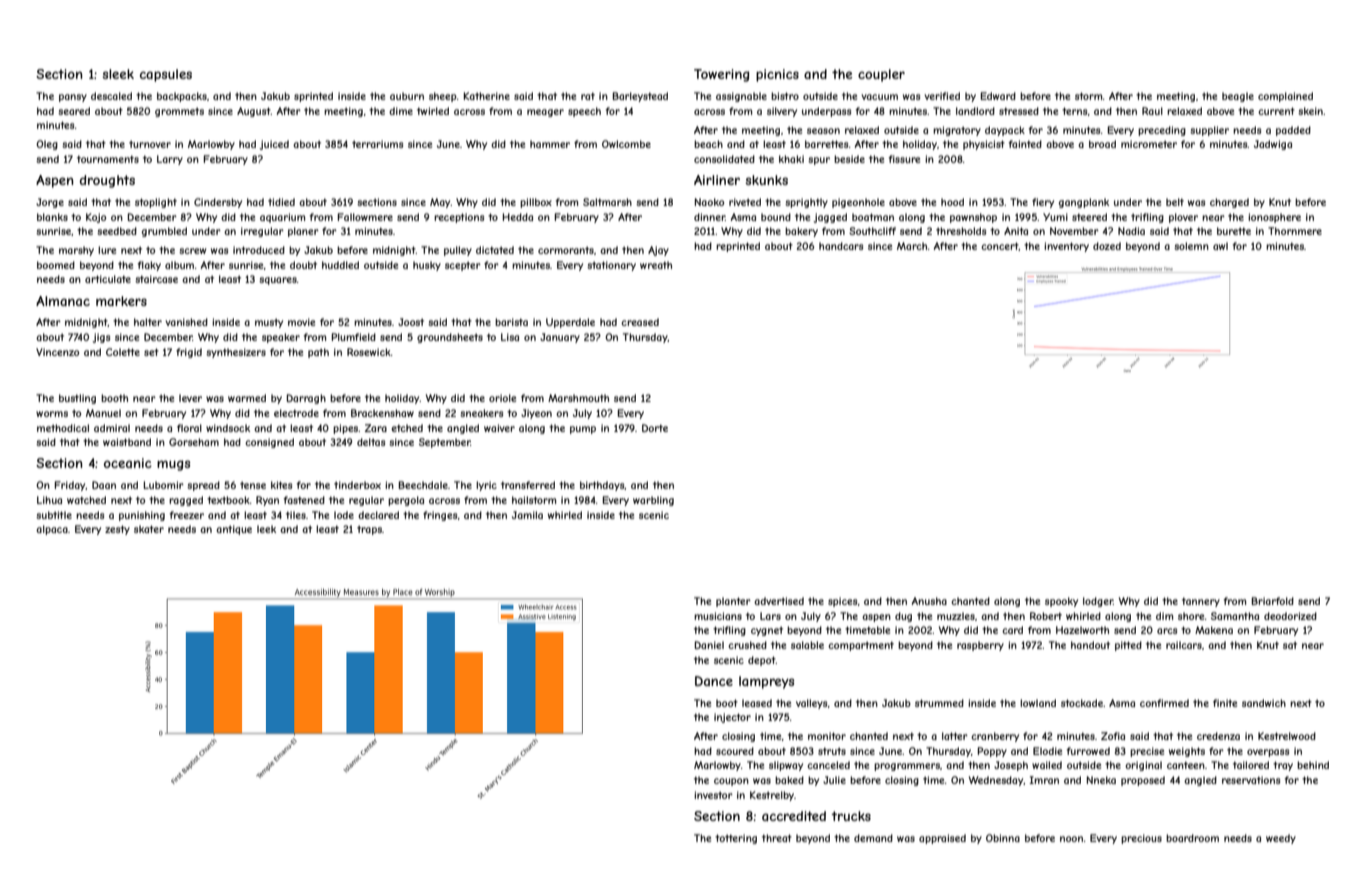 The height and width of the document is (887, 1372). Describe the element at coordinates (73, 98) in the document. I see `pansy` at that location.
